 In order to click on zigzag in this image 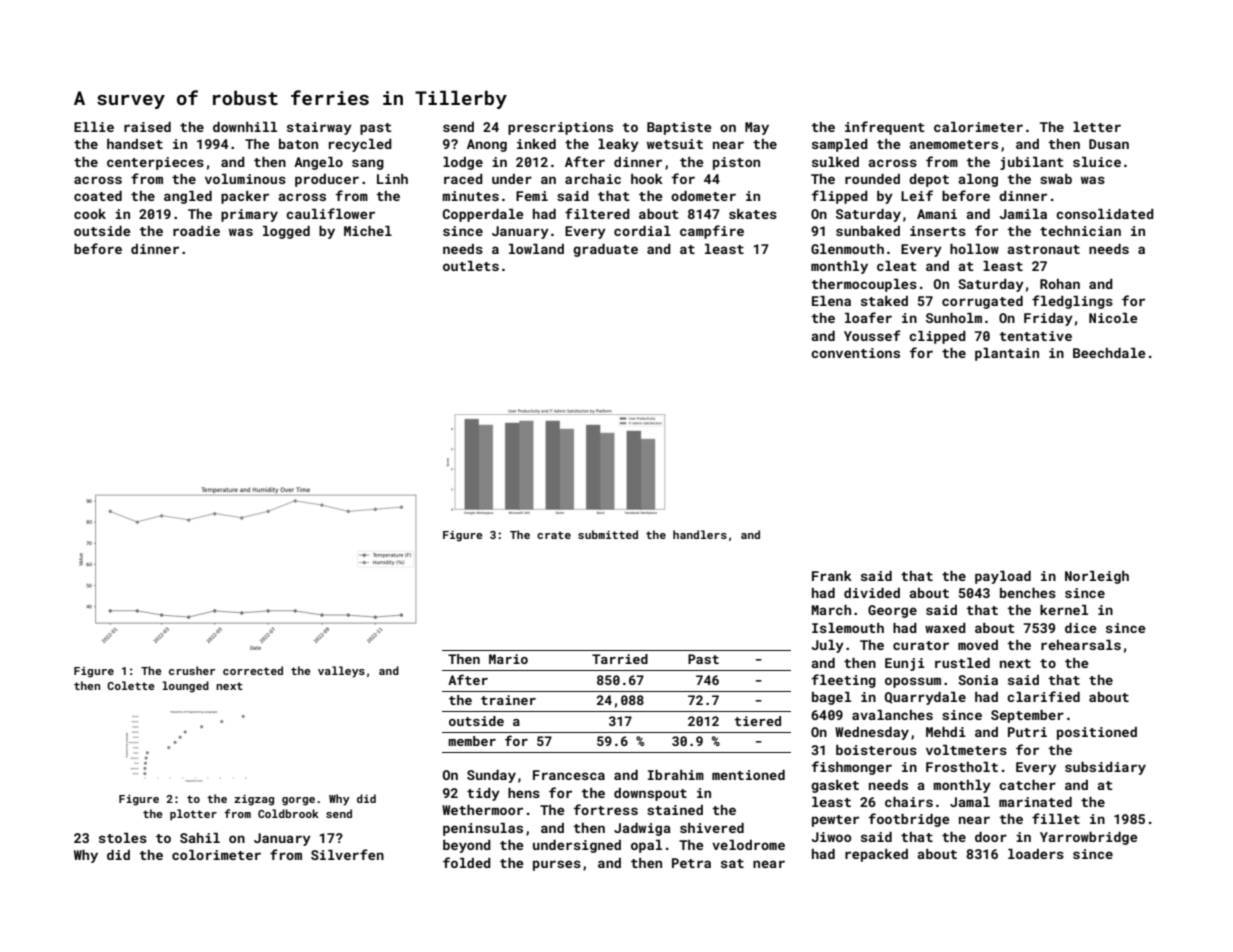, I will do `click(254, 800)`.
